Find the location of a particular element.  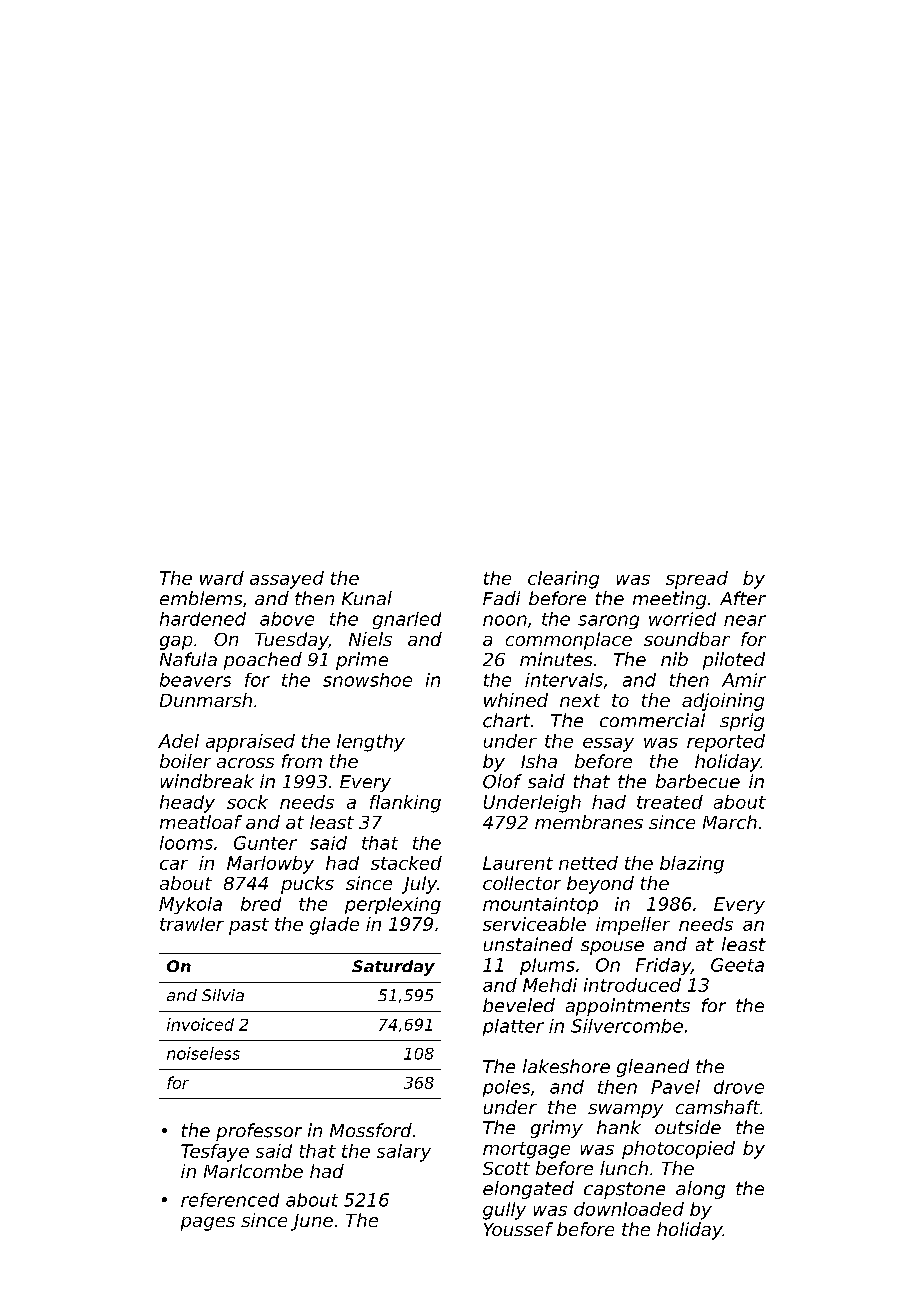

lunch is located at coordinates (624, 1168).
